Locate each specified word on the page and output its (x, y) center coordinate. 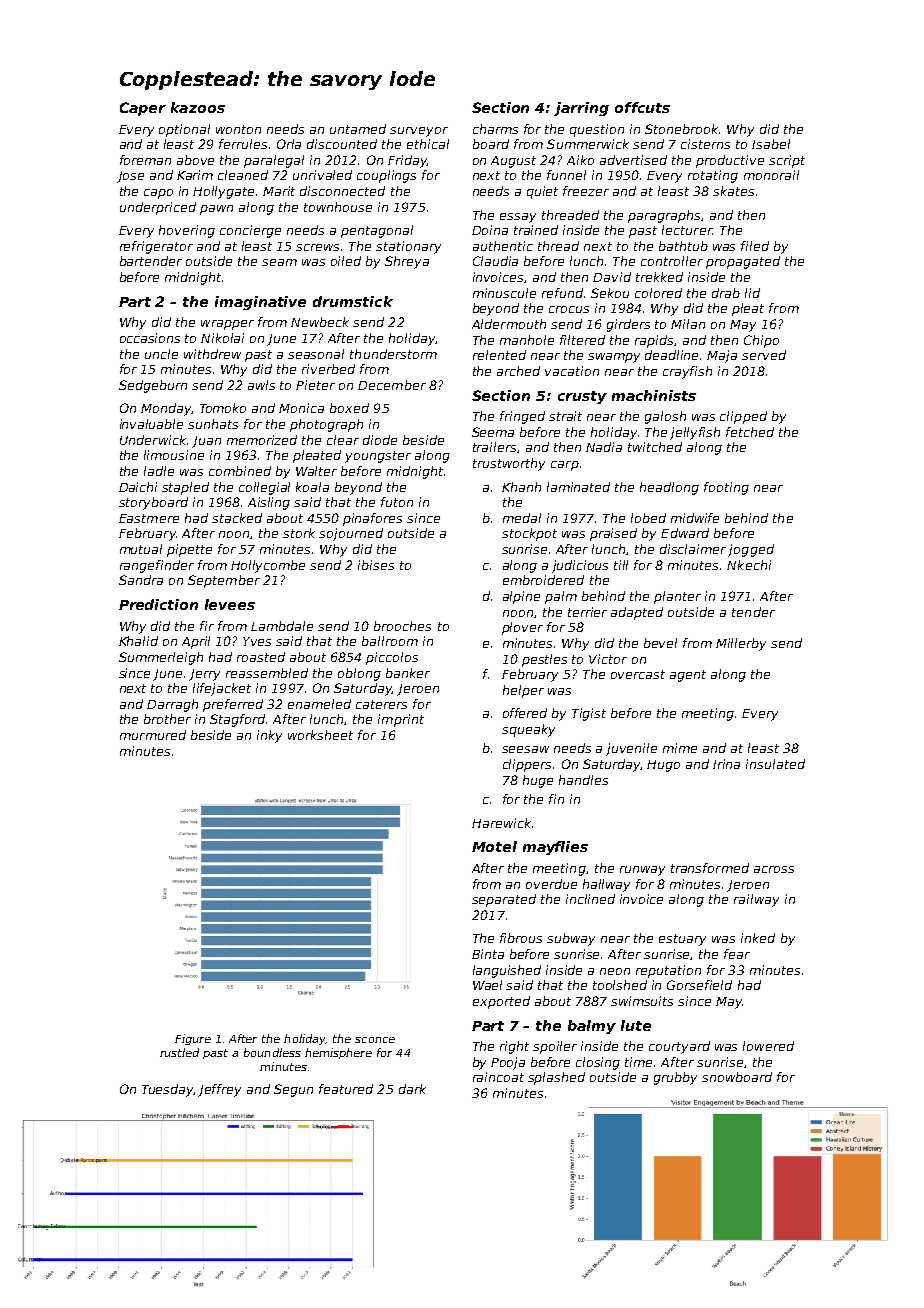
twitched (655, 447)
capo (158, 194)
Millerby (741, 644)
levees (230, 604)
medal (522, 518)
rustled (179, 1052)
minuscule (504, 293)
